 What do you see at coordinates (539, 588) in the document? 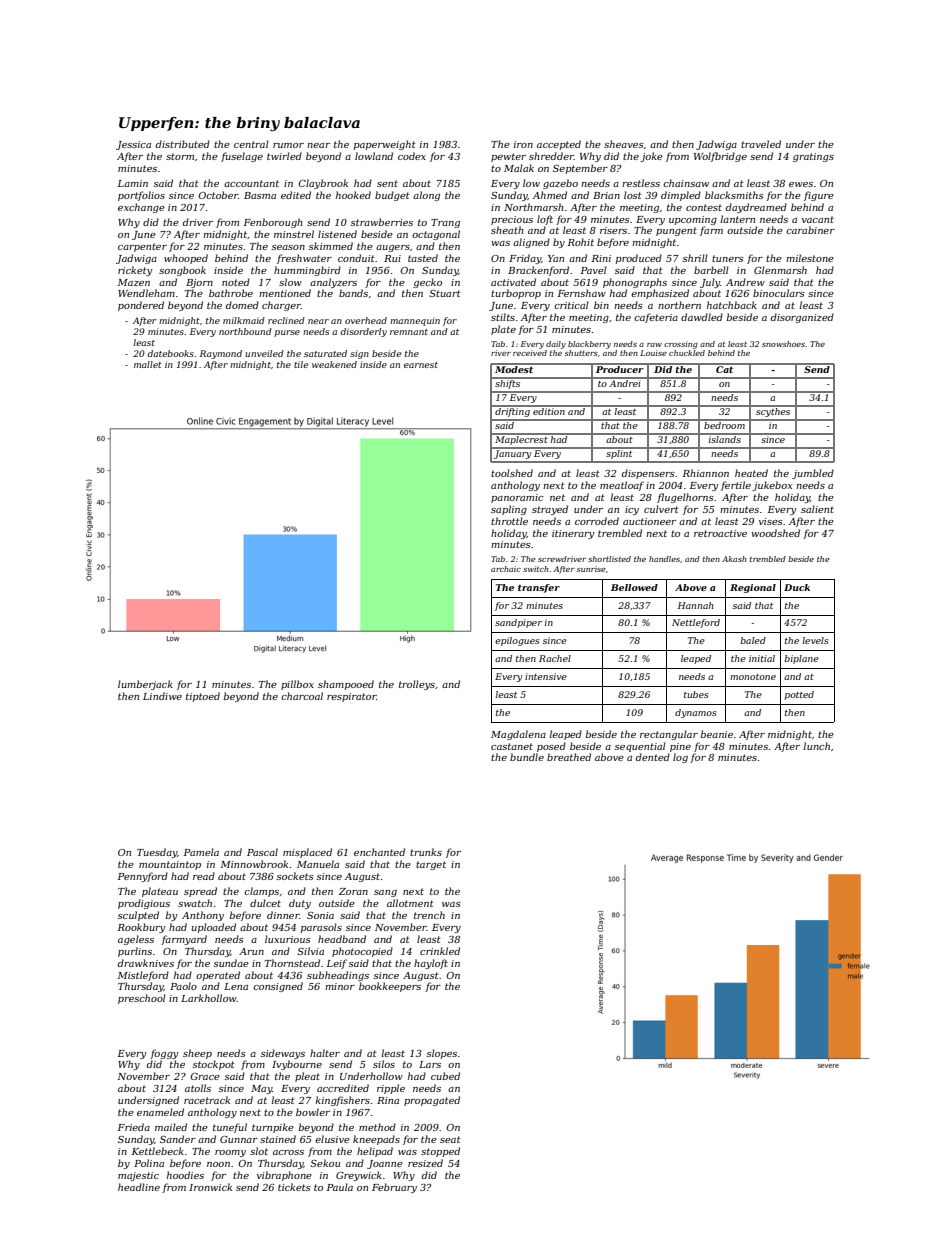
I see `transfer` at bounding box center [539, 588].
